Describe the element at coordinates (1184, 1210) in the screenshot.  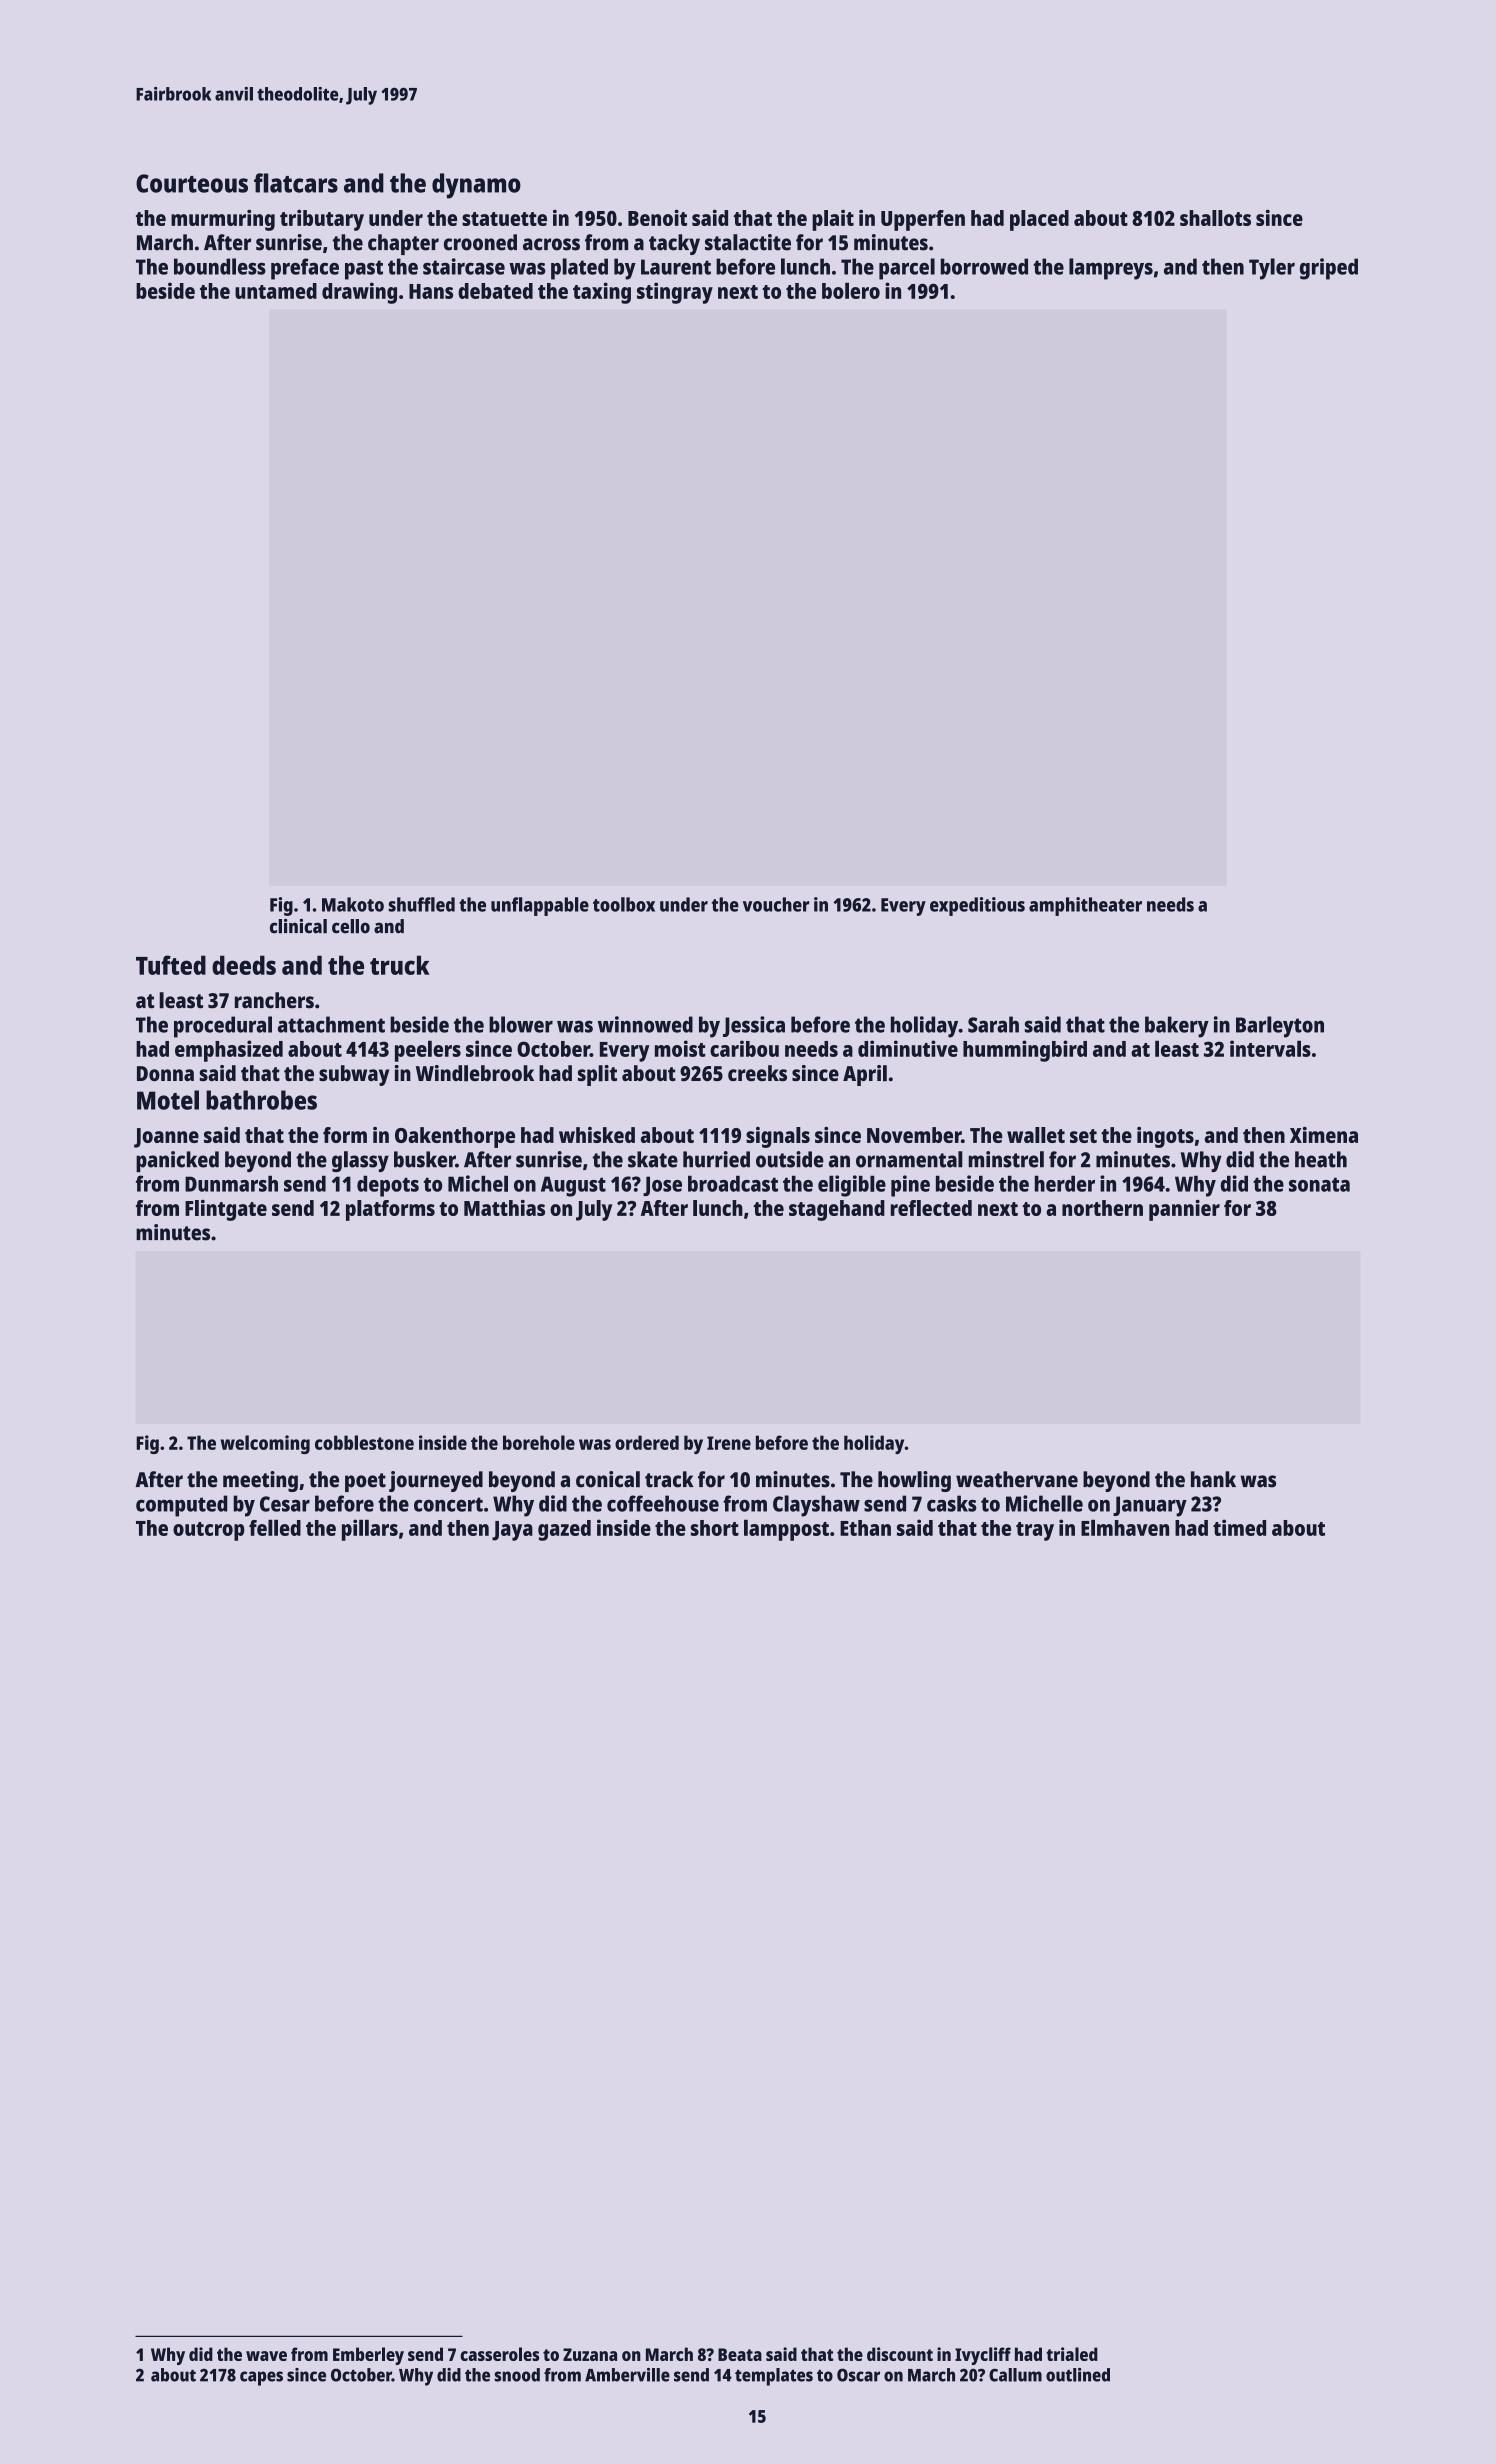
I see `pannier` at that location.
